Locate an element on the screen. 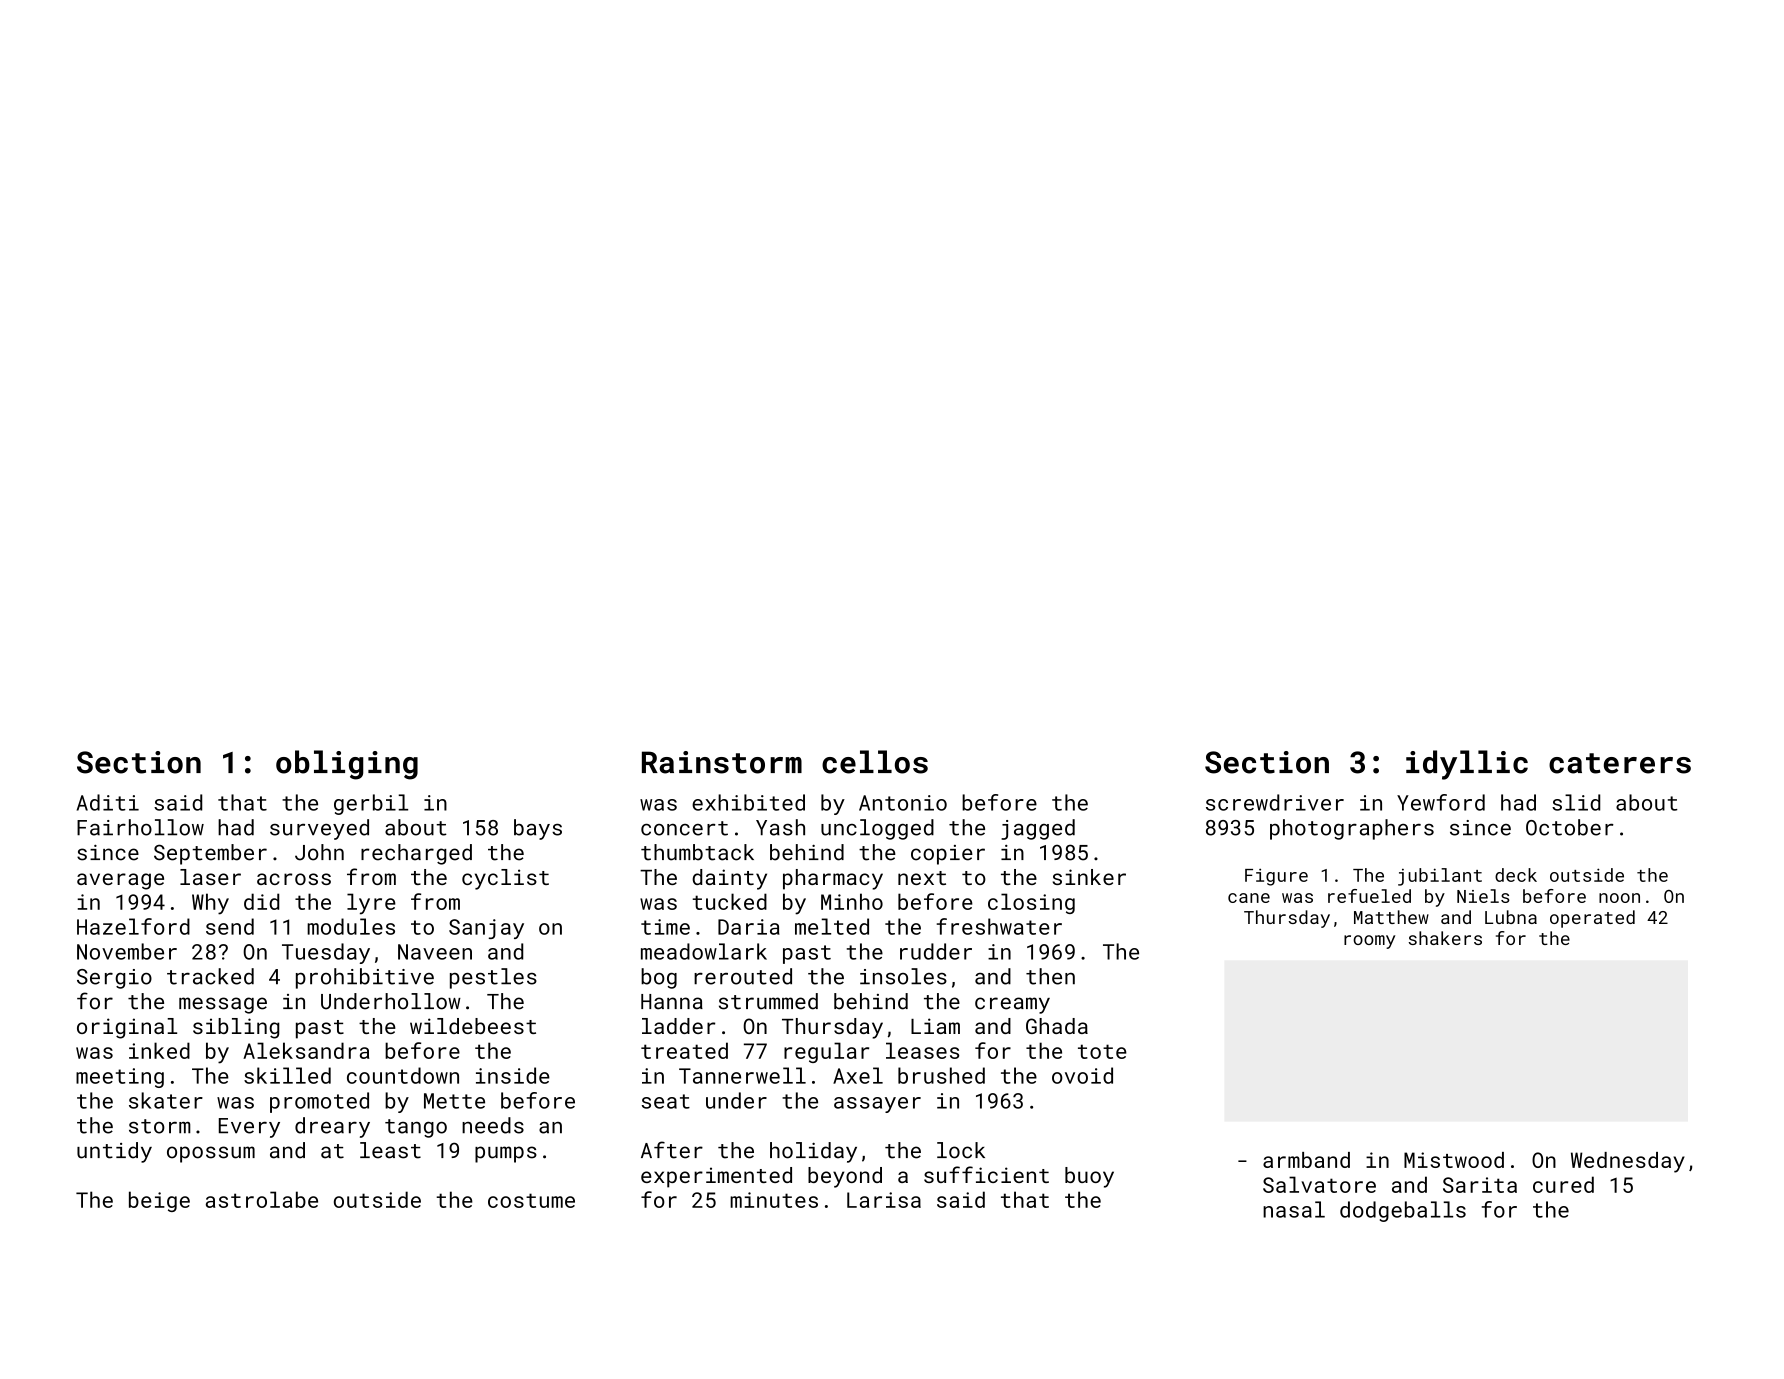 Image resolution: width=1784 pixels, height=1379 pixels. copier is located at coordinates (948, 855).
